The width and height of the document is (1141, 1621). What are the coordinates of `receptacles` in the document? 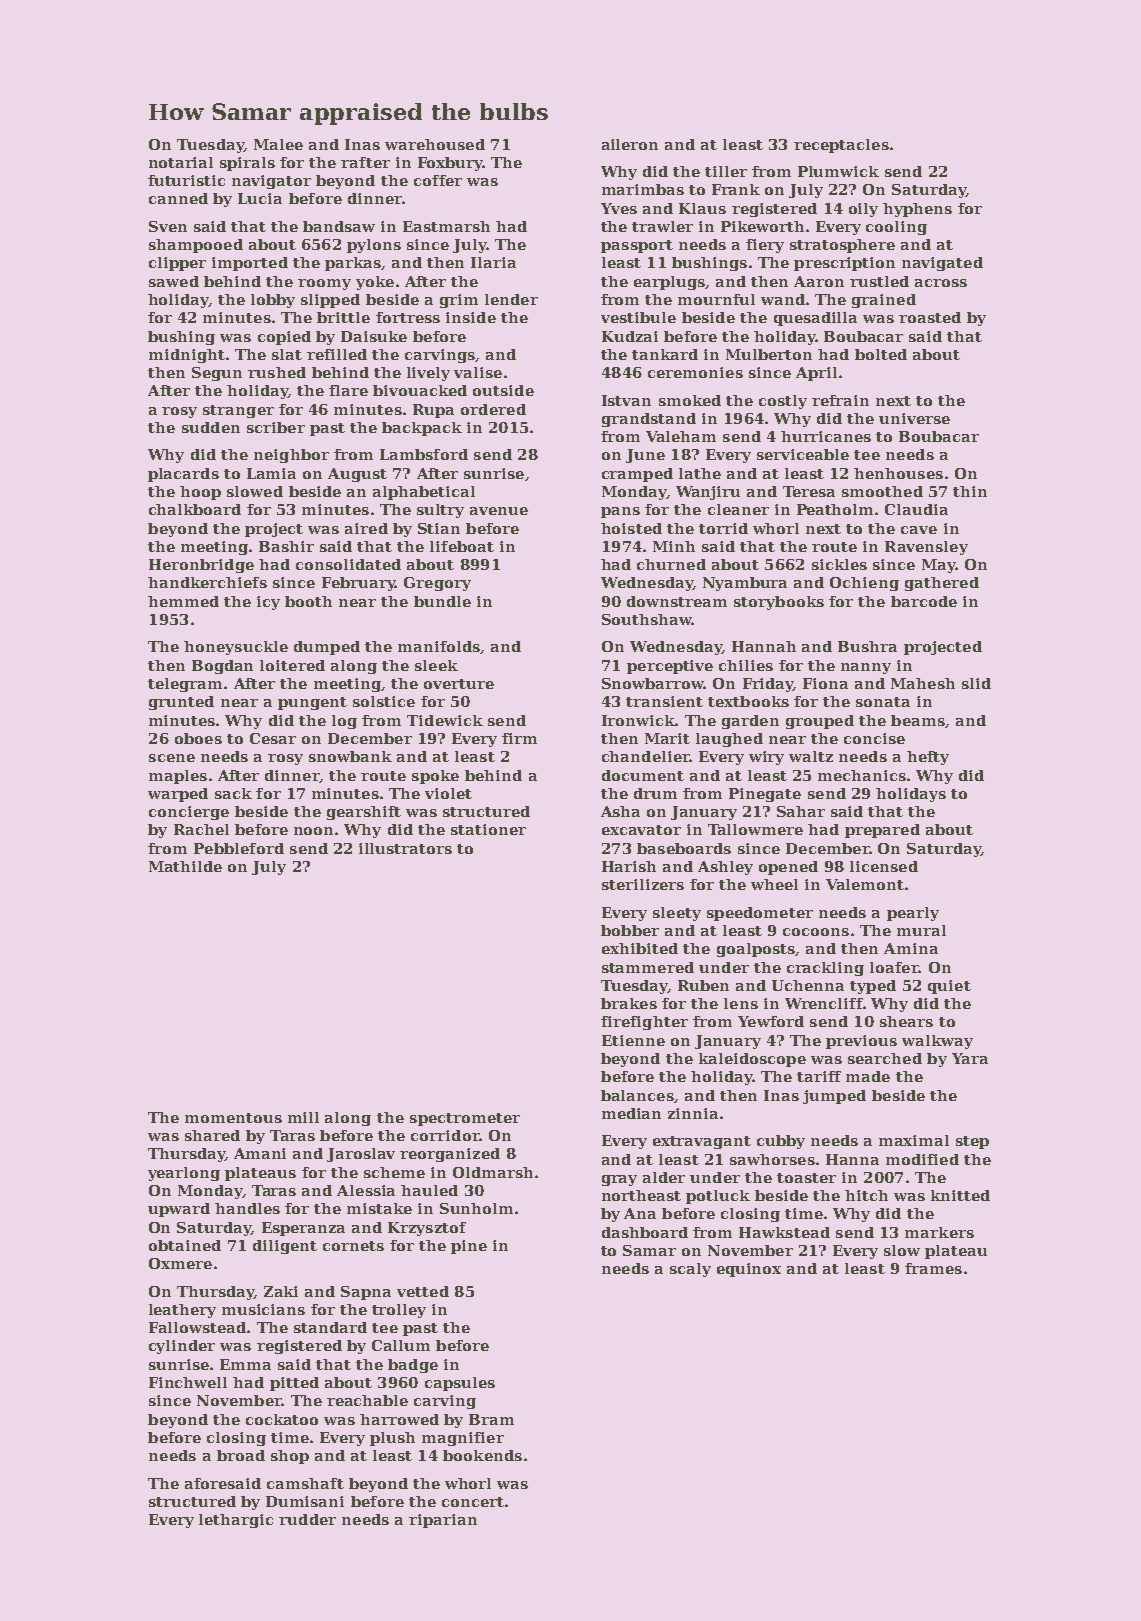 It's located at (841, 146).
